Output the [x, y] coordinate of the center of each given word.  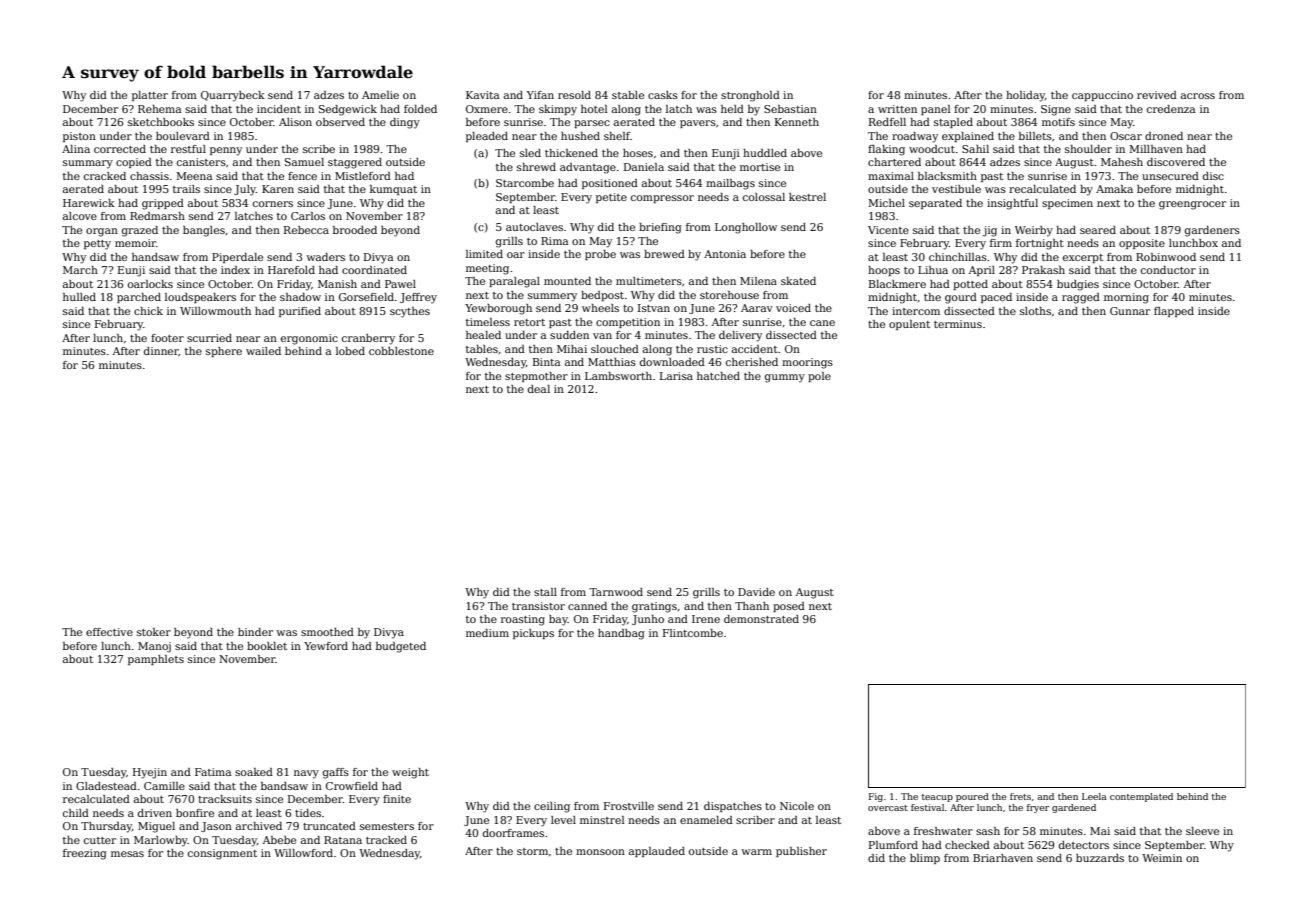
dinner [161, 352]
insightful [1012, 204]
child [76, 813]
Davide [756, 592]
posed [789, 607]
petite [611, 198]
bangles [204, 231]
